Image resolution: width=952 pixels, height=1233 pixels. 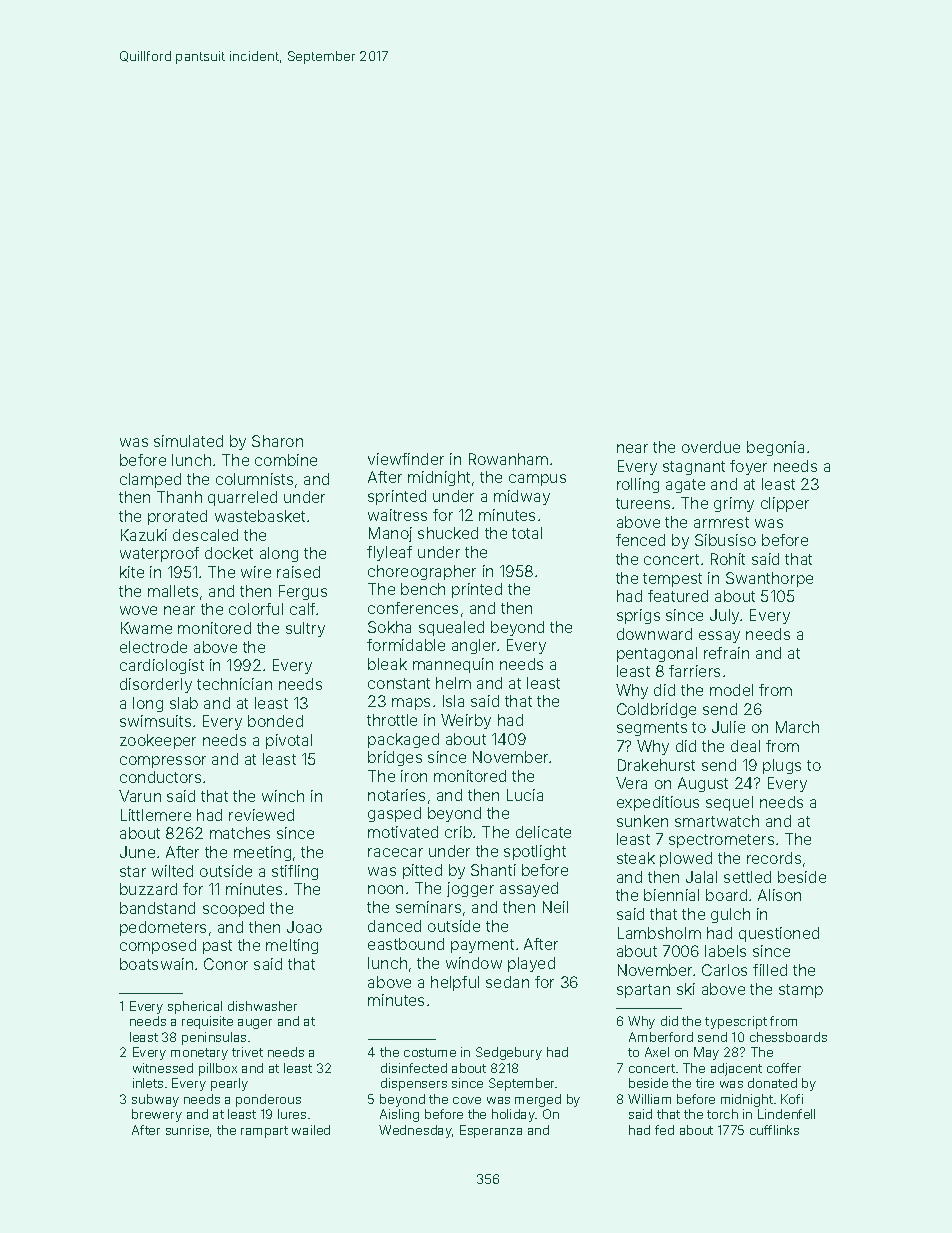 What do you see at coordinates (748, 467) in the screenshot?
I see `foyer` at bounding box center [748, 467].
